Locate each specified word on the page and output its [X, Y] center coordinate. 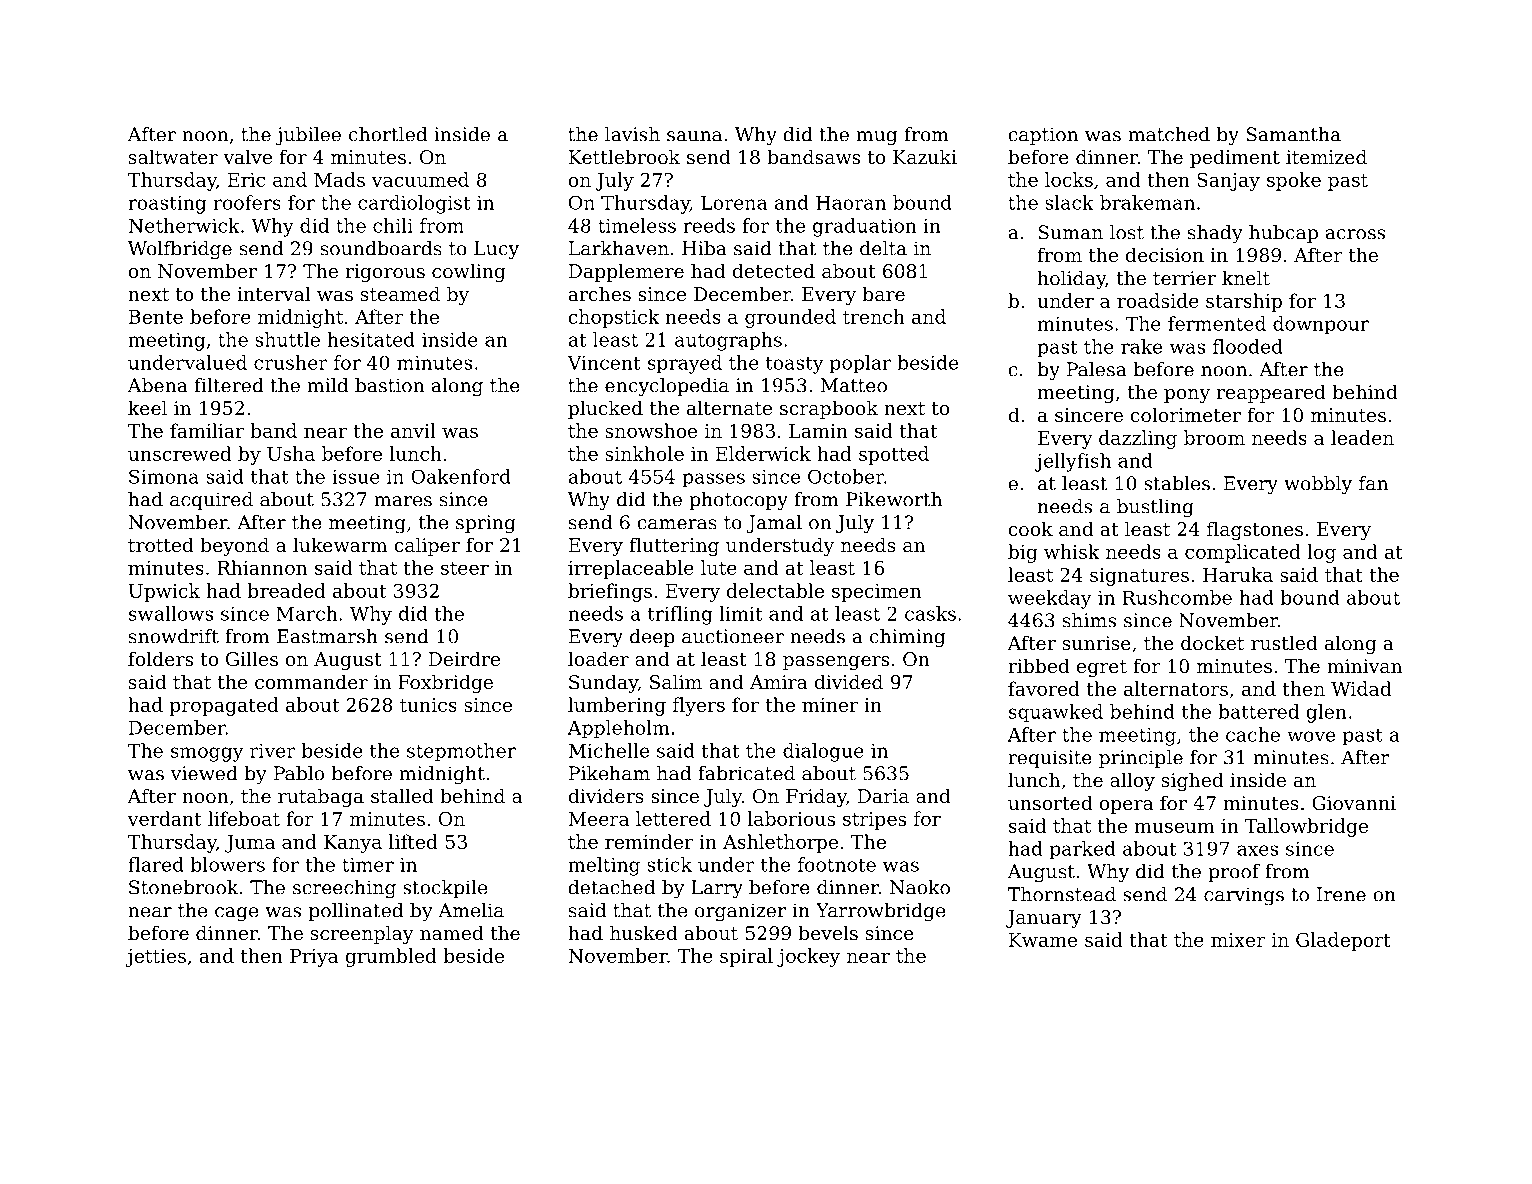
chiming [907, 638]
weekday [1049, 599]
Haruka [1238, 574]
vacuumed [420, 179]
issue [356, 476]
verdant [164, 818]
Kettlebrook [624, 156]
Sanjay [1228, 182]
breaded [287, 590]
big [1023, 553]
